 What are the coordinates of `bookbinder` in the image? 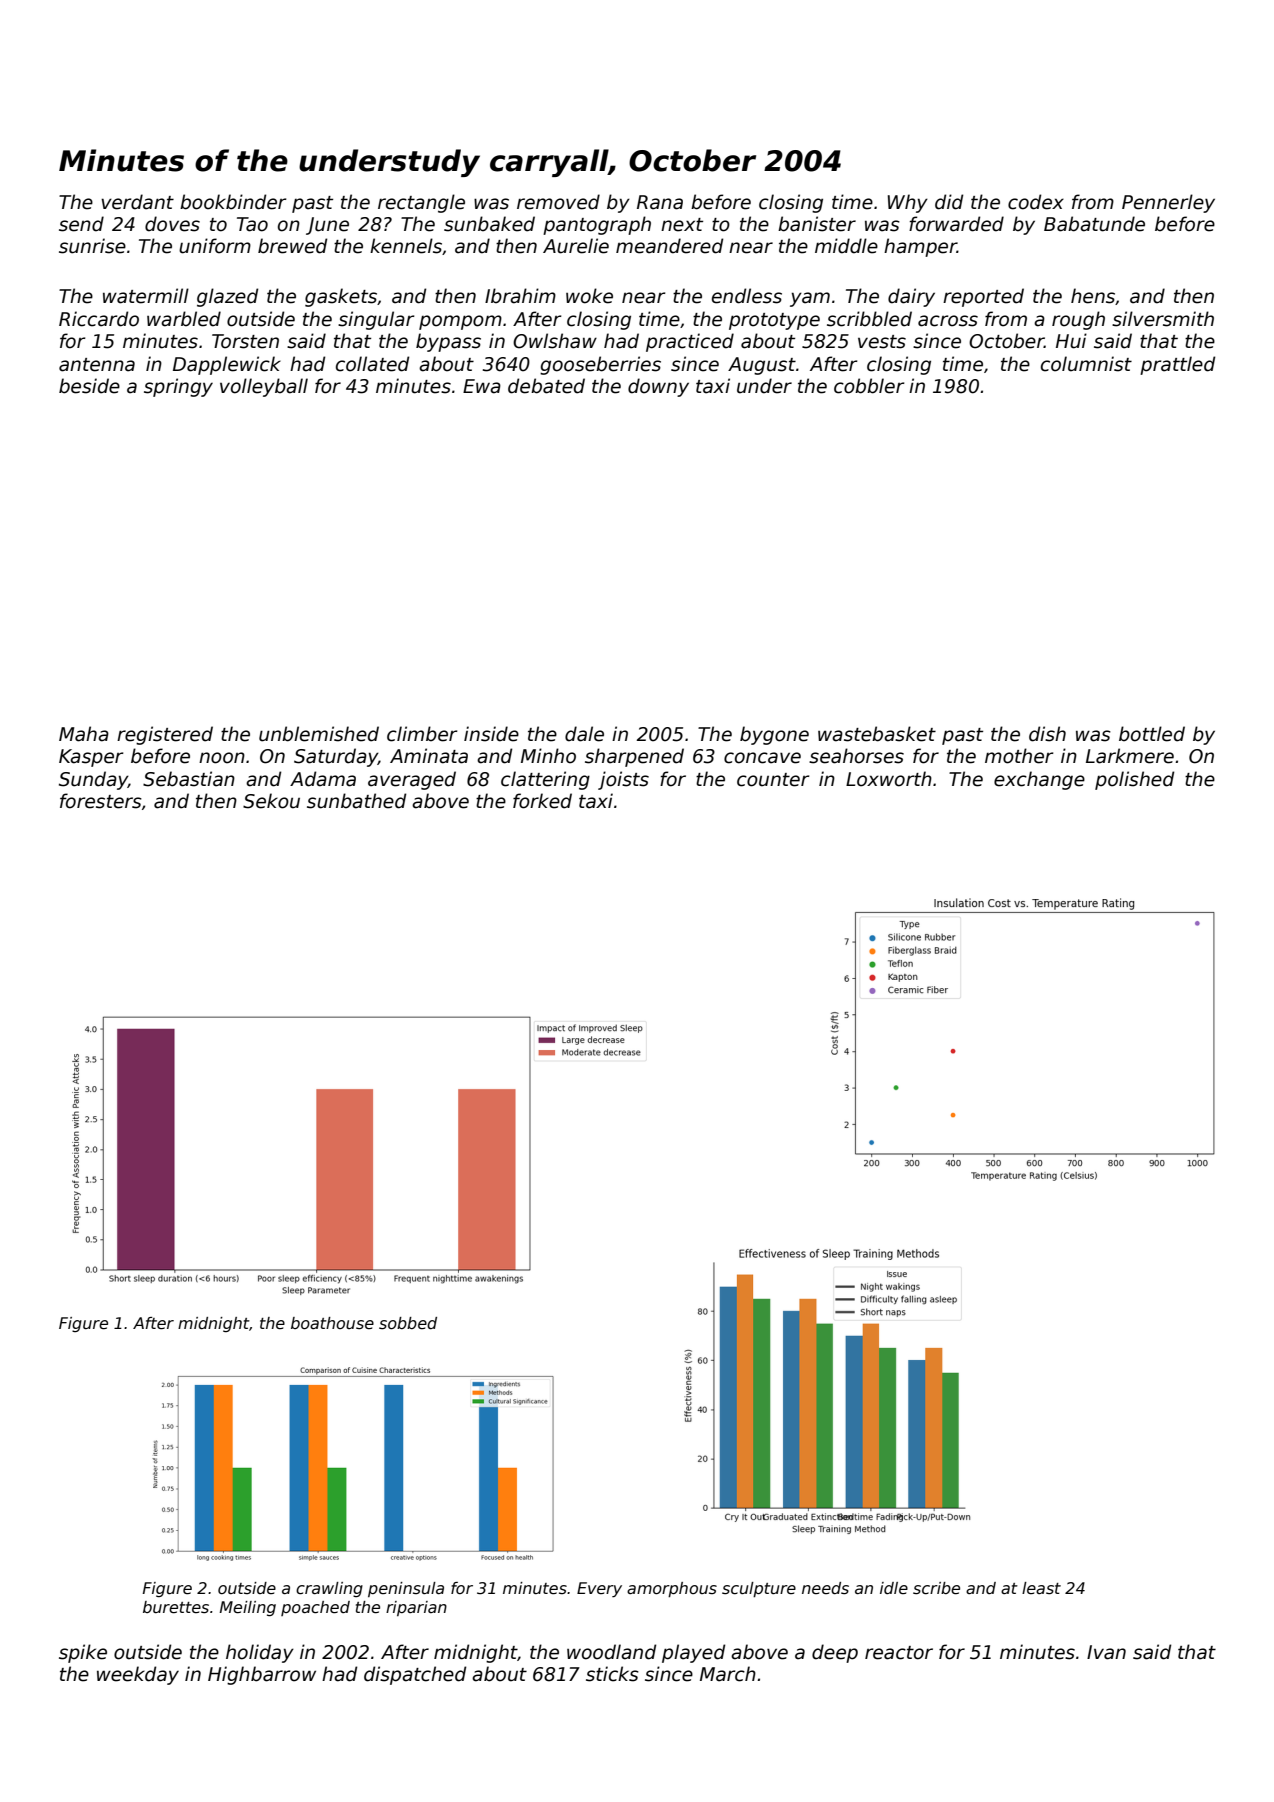 It's located at (233, 202).
